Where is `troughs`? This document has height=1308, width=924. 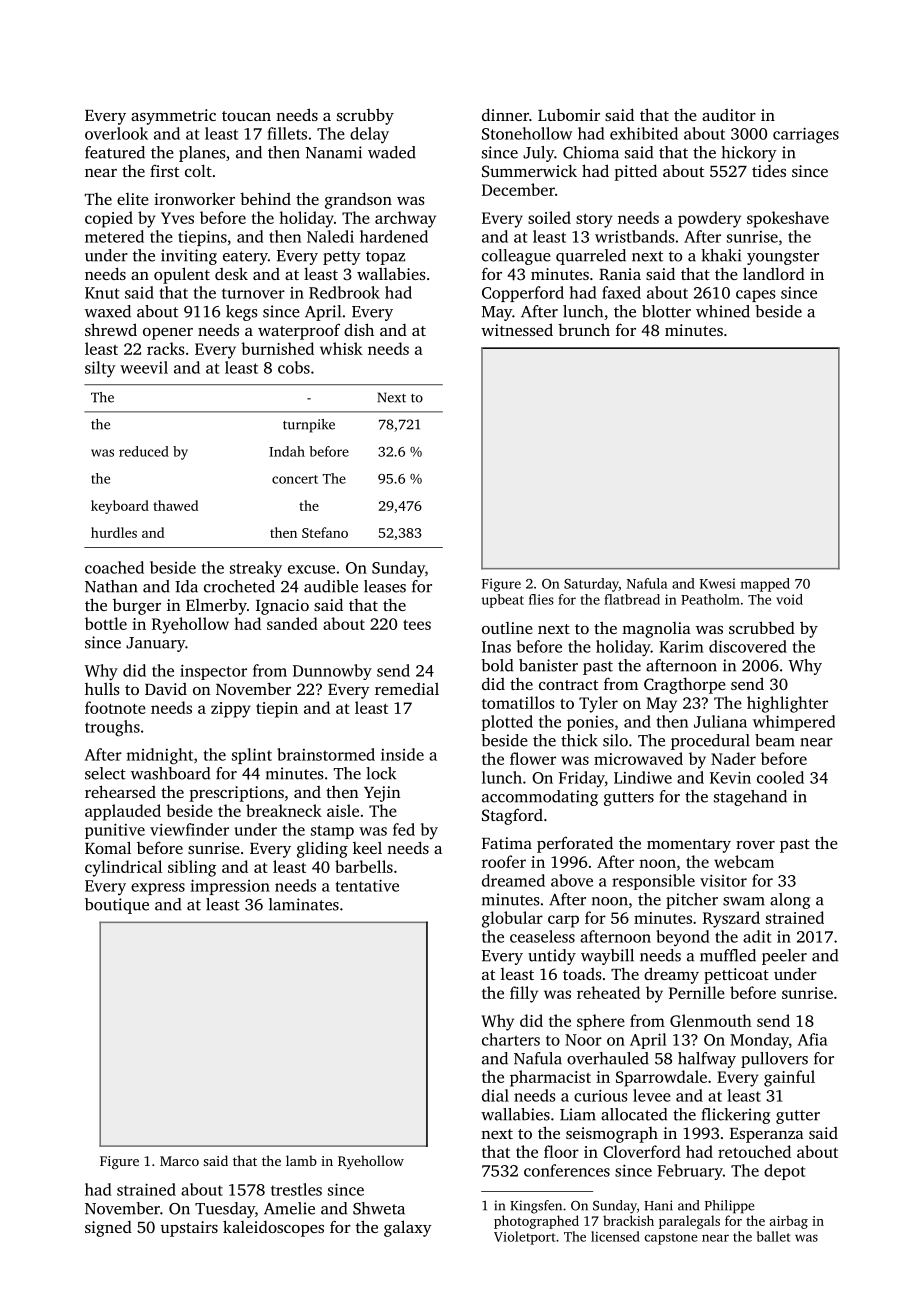
troughs is located at coordinates (112, 728).
